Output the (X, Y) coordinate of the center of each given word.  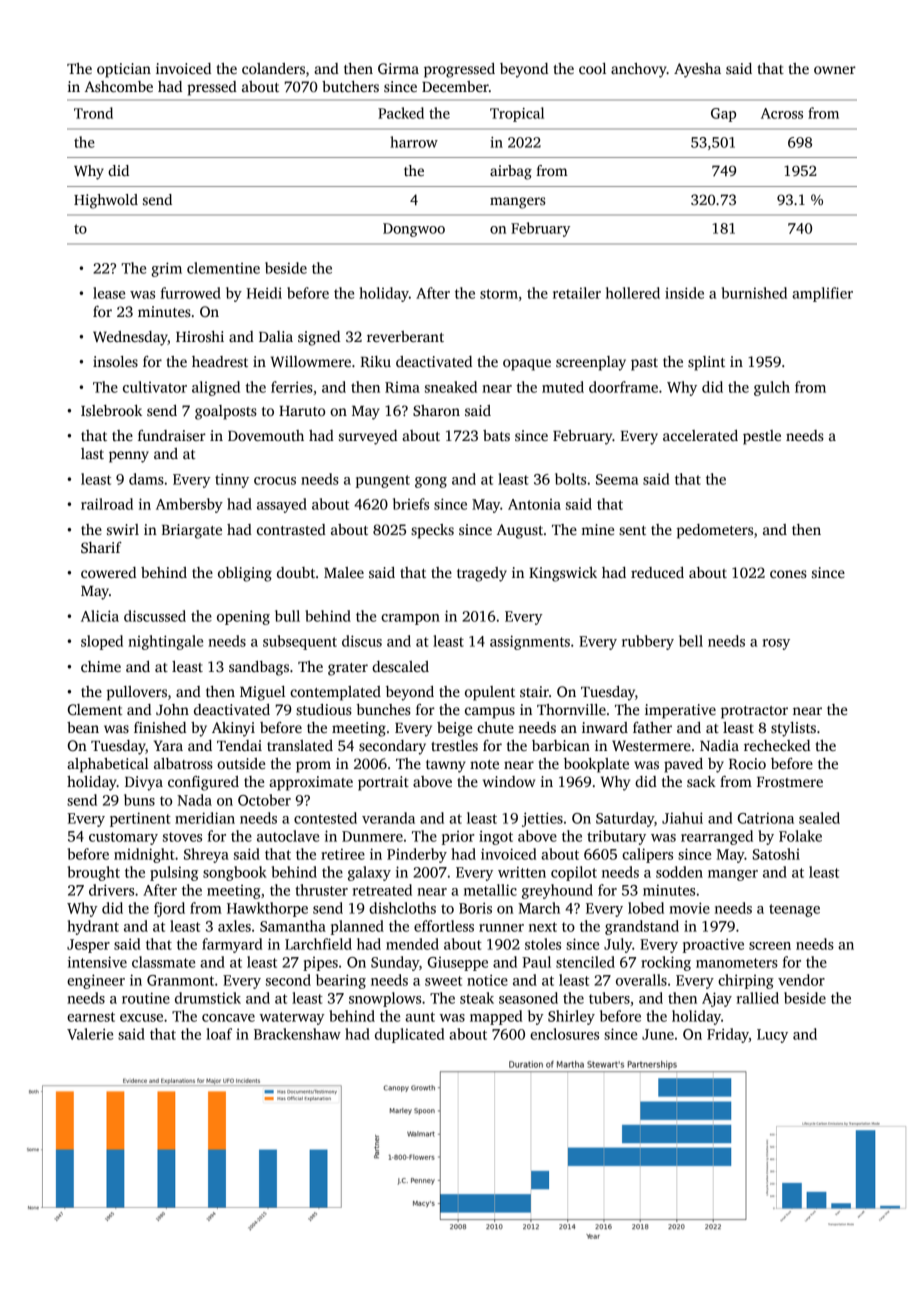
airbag (511, 172)
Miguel (262, 693)
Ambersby (189, 505)
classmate (163, 962)
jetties (542, 819)
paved (683, 765)
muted (563, 387)
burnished (754, 293)
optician (124, 70)
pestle (762, 437)
